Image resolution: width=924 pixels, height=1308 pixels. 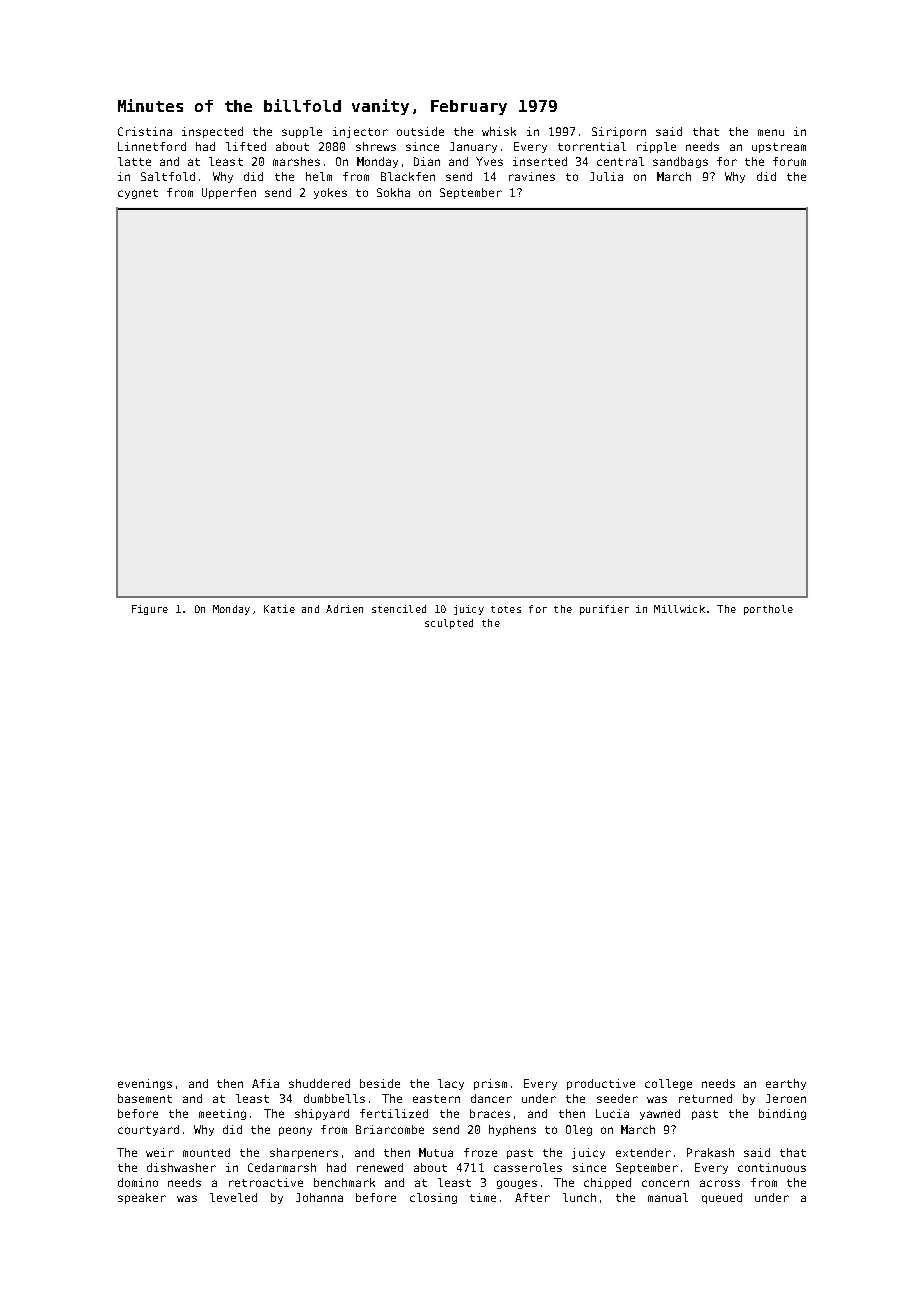 I want to click on basement, so click(x=145, y=1098).
